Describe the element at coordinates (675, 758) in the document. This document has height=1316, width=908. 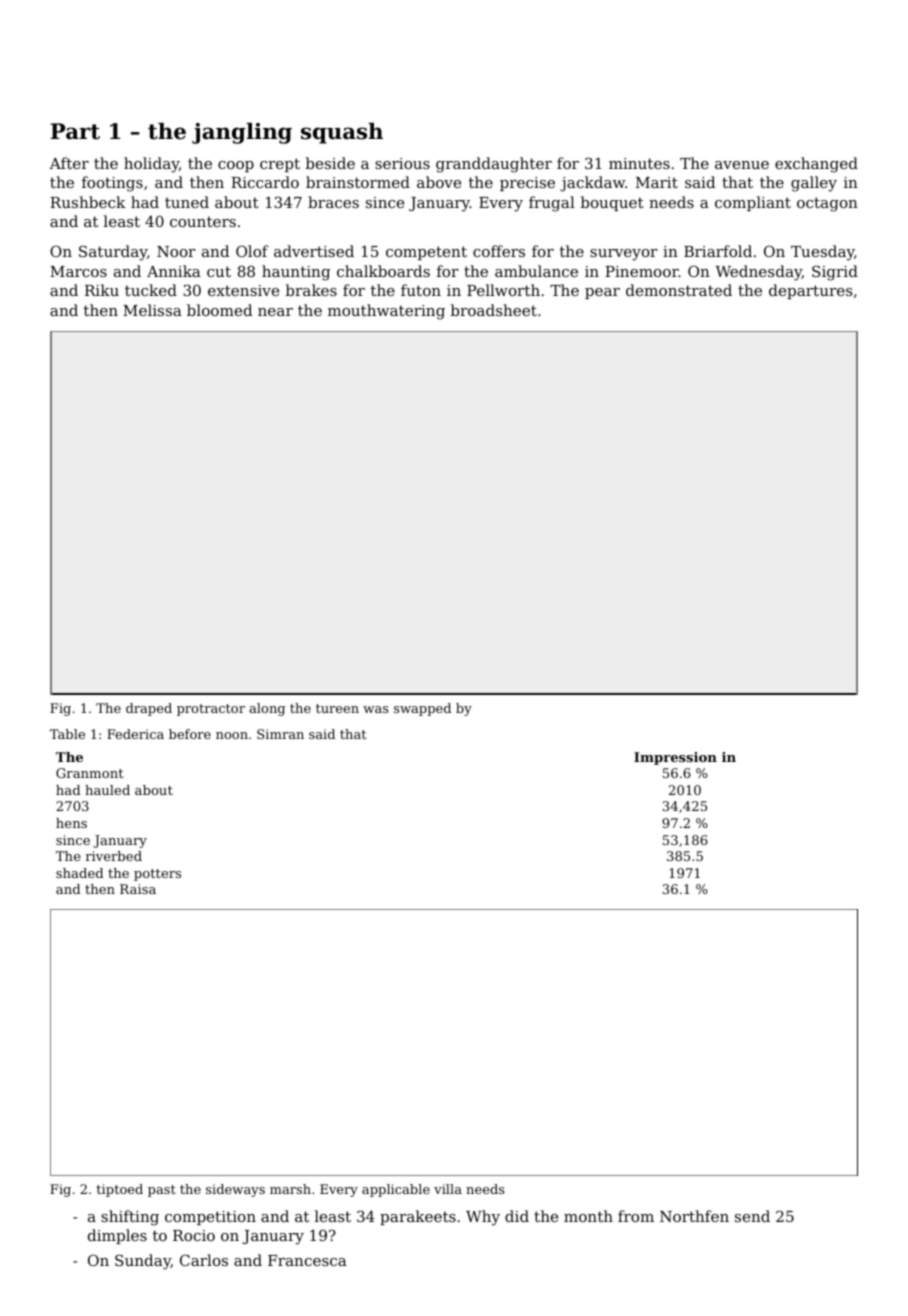
I see `Impression` at that location.
